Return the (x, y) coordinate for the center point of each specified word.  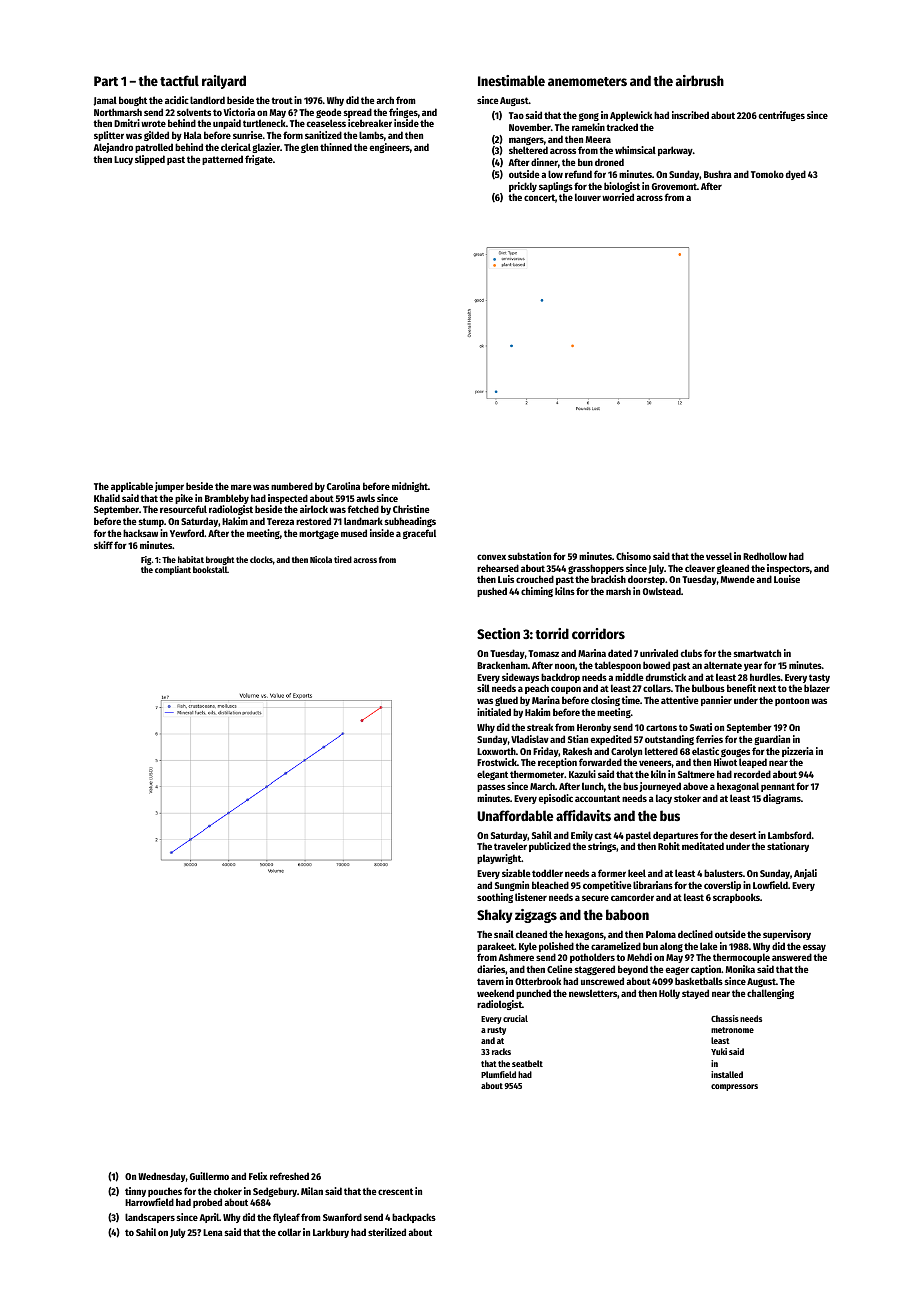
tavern (490, 981)
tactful (179, 80)
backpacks (414, 1218)
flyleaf (286, 1218)
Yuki (719, 1051)
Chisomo (633, 556)
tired (343, 559)
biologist (622, 187)
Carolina (343, 486)
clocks (261, 559)
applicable (132, 487)
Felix (258, 1176)
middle (629, 677)
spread (358, 113)
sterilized (387, 1232)
